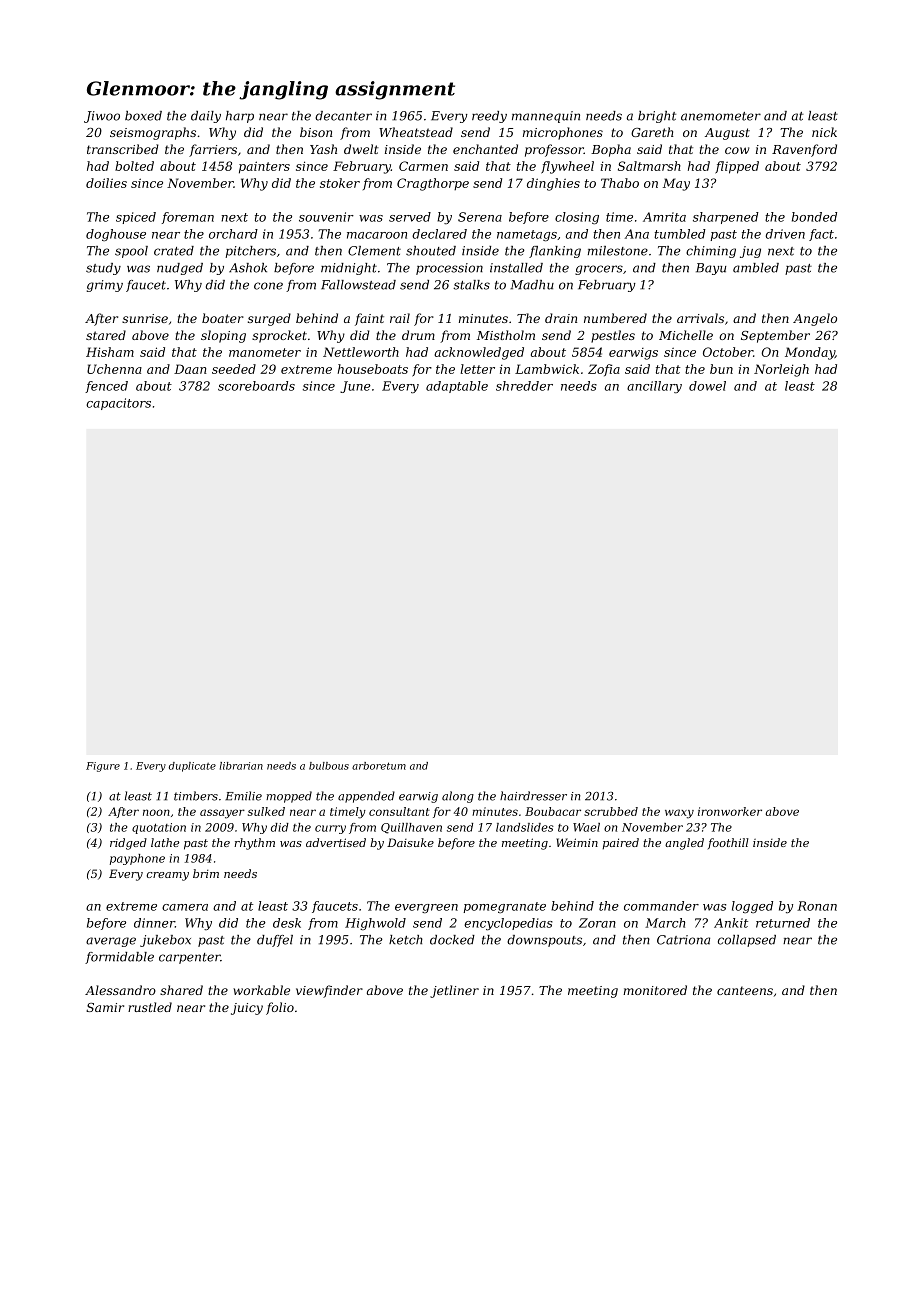 This screenshot has width=924, height=1308. What do you see at coordinates (103, 767) in the screenshot?
I see `Figure` at bounding box center [103, 767].
